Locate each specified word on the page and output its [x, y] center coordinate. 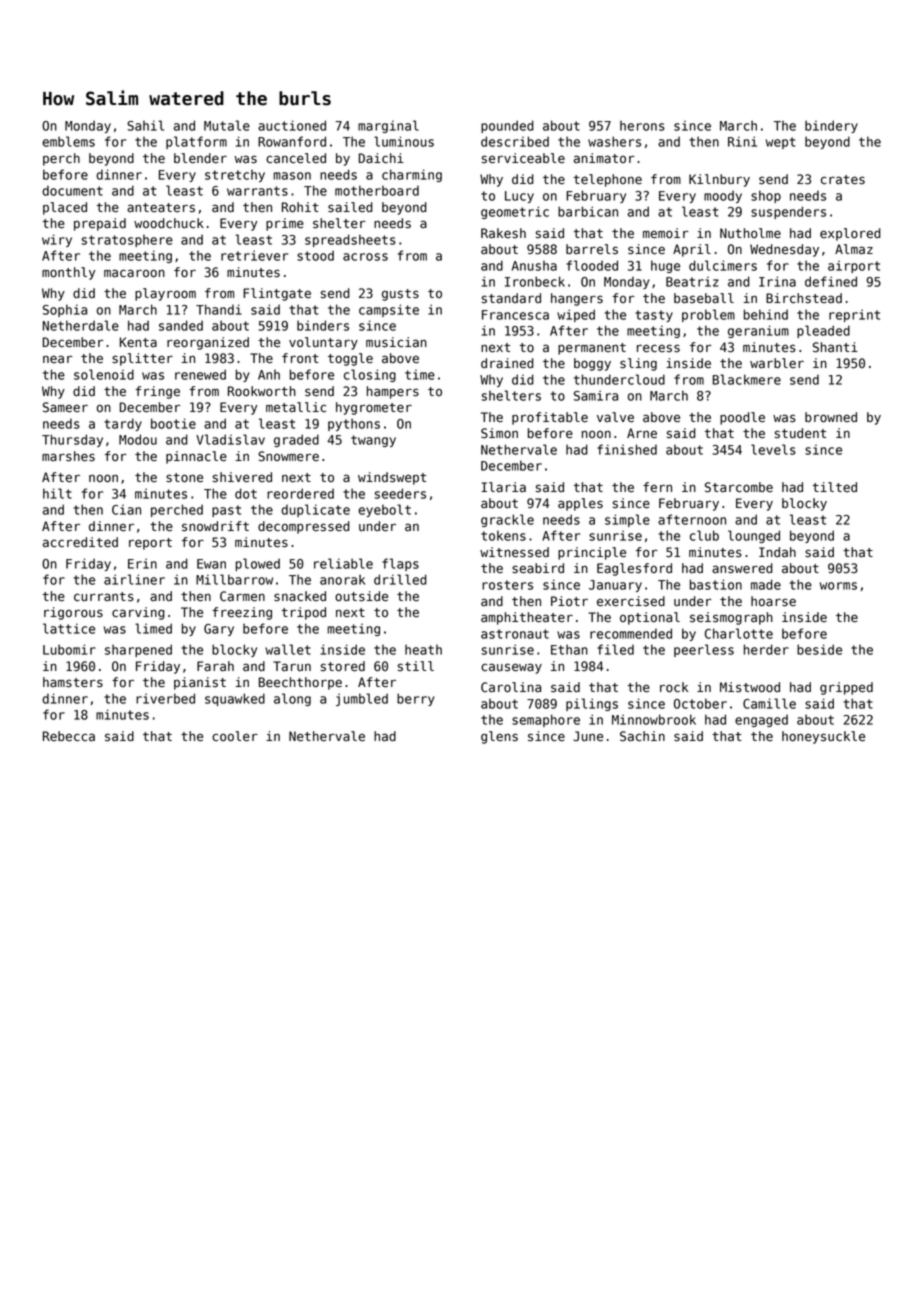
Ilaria [503, 487]
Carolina [511, 687]
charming [412, 175]
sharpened [138, 650]
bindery [831, 126]
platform [196, 142]
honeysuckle [823, 737]
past [226, 511]
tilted [835, 487]
